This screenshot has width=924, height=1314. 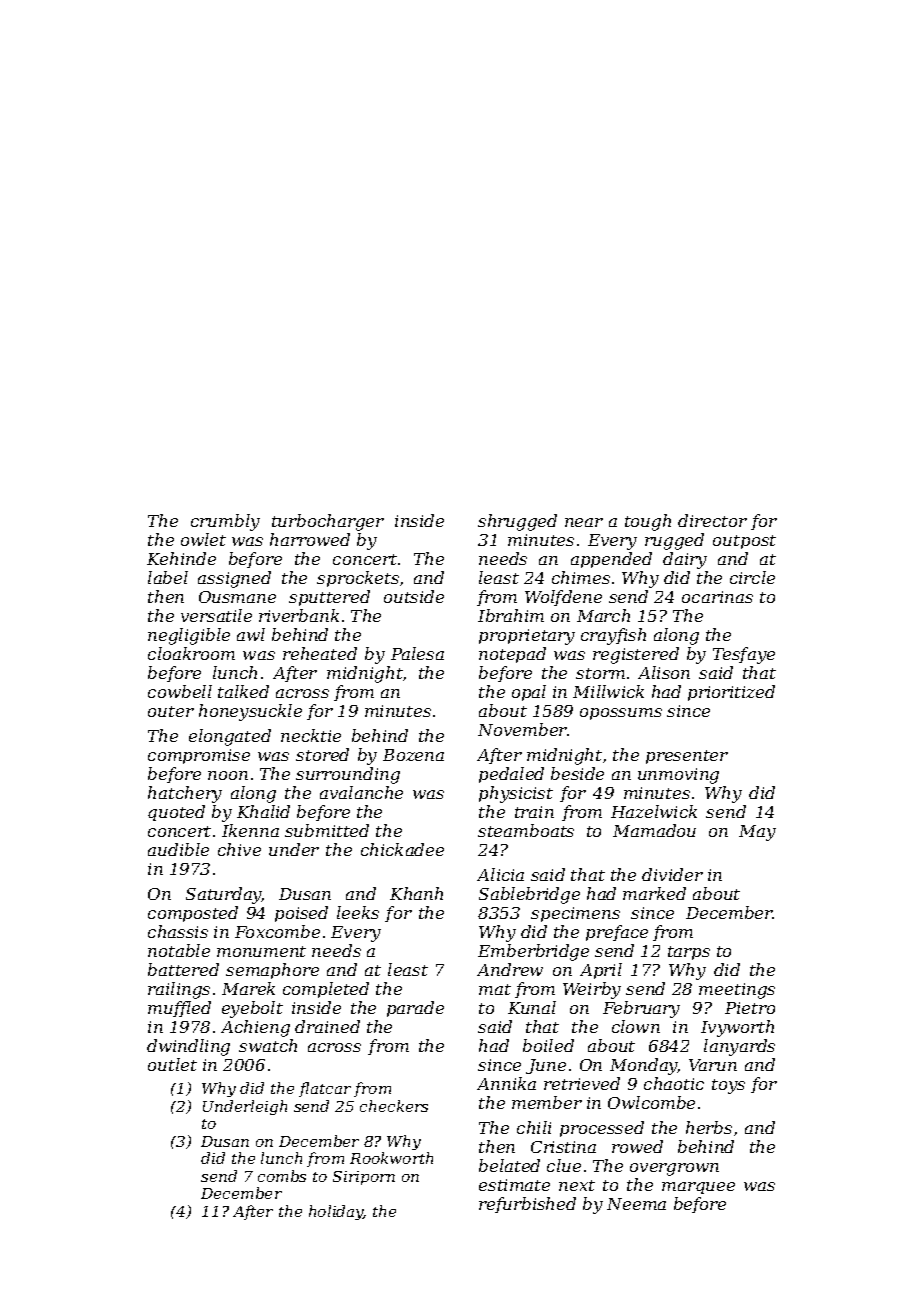 I want to click on dwindling, so click(x=188, y=1047).
